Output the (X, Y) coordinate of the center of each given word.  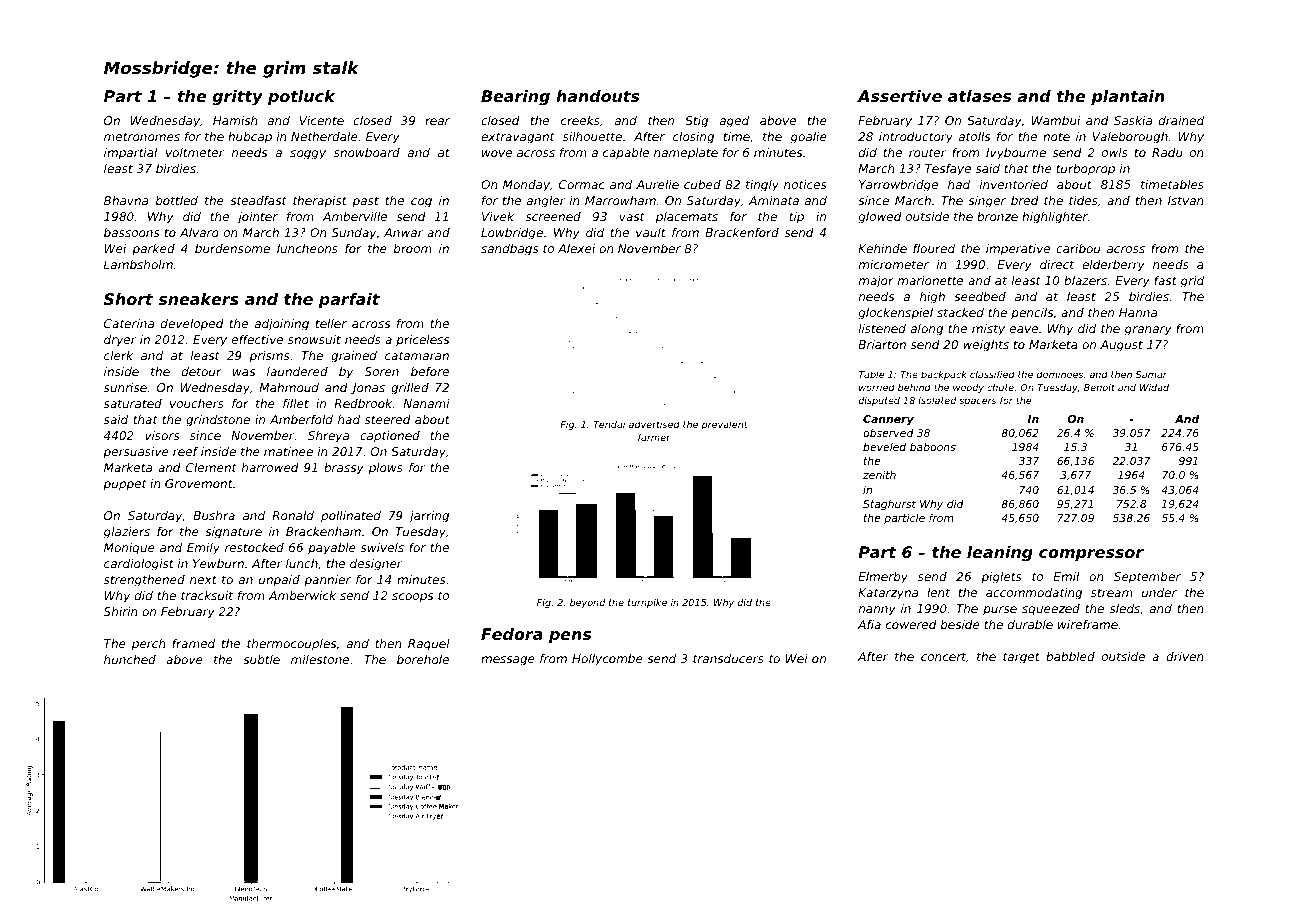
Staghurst (889, 505)
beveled (884, 447)
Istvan (1186, 200)
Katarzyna (888, 594)
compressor (1091, 555)
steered (388, 419)
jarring (429, 517)
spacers (977, 402)
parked (153, 250)
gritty (237, 98)
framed (193, 643)
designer (376, 565)
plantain (1128, 98)
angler (546, 202)
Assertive (899, 96)
